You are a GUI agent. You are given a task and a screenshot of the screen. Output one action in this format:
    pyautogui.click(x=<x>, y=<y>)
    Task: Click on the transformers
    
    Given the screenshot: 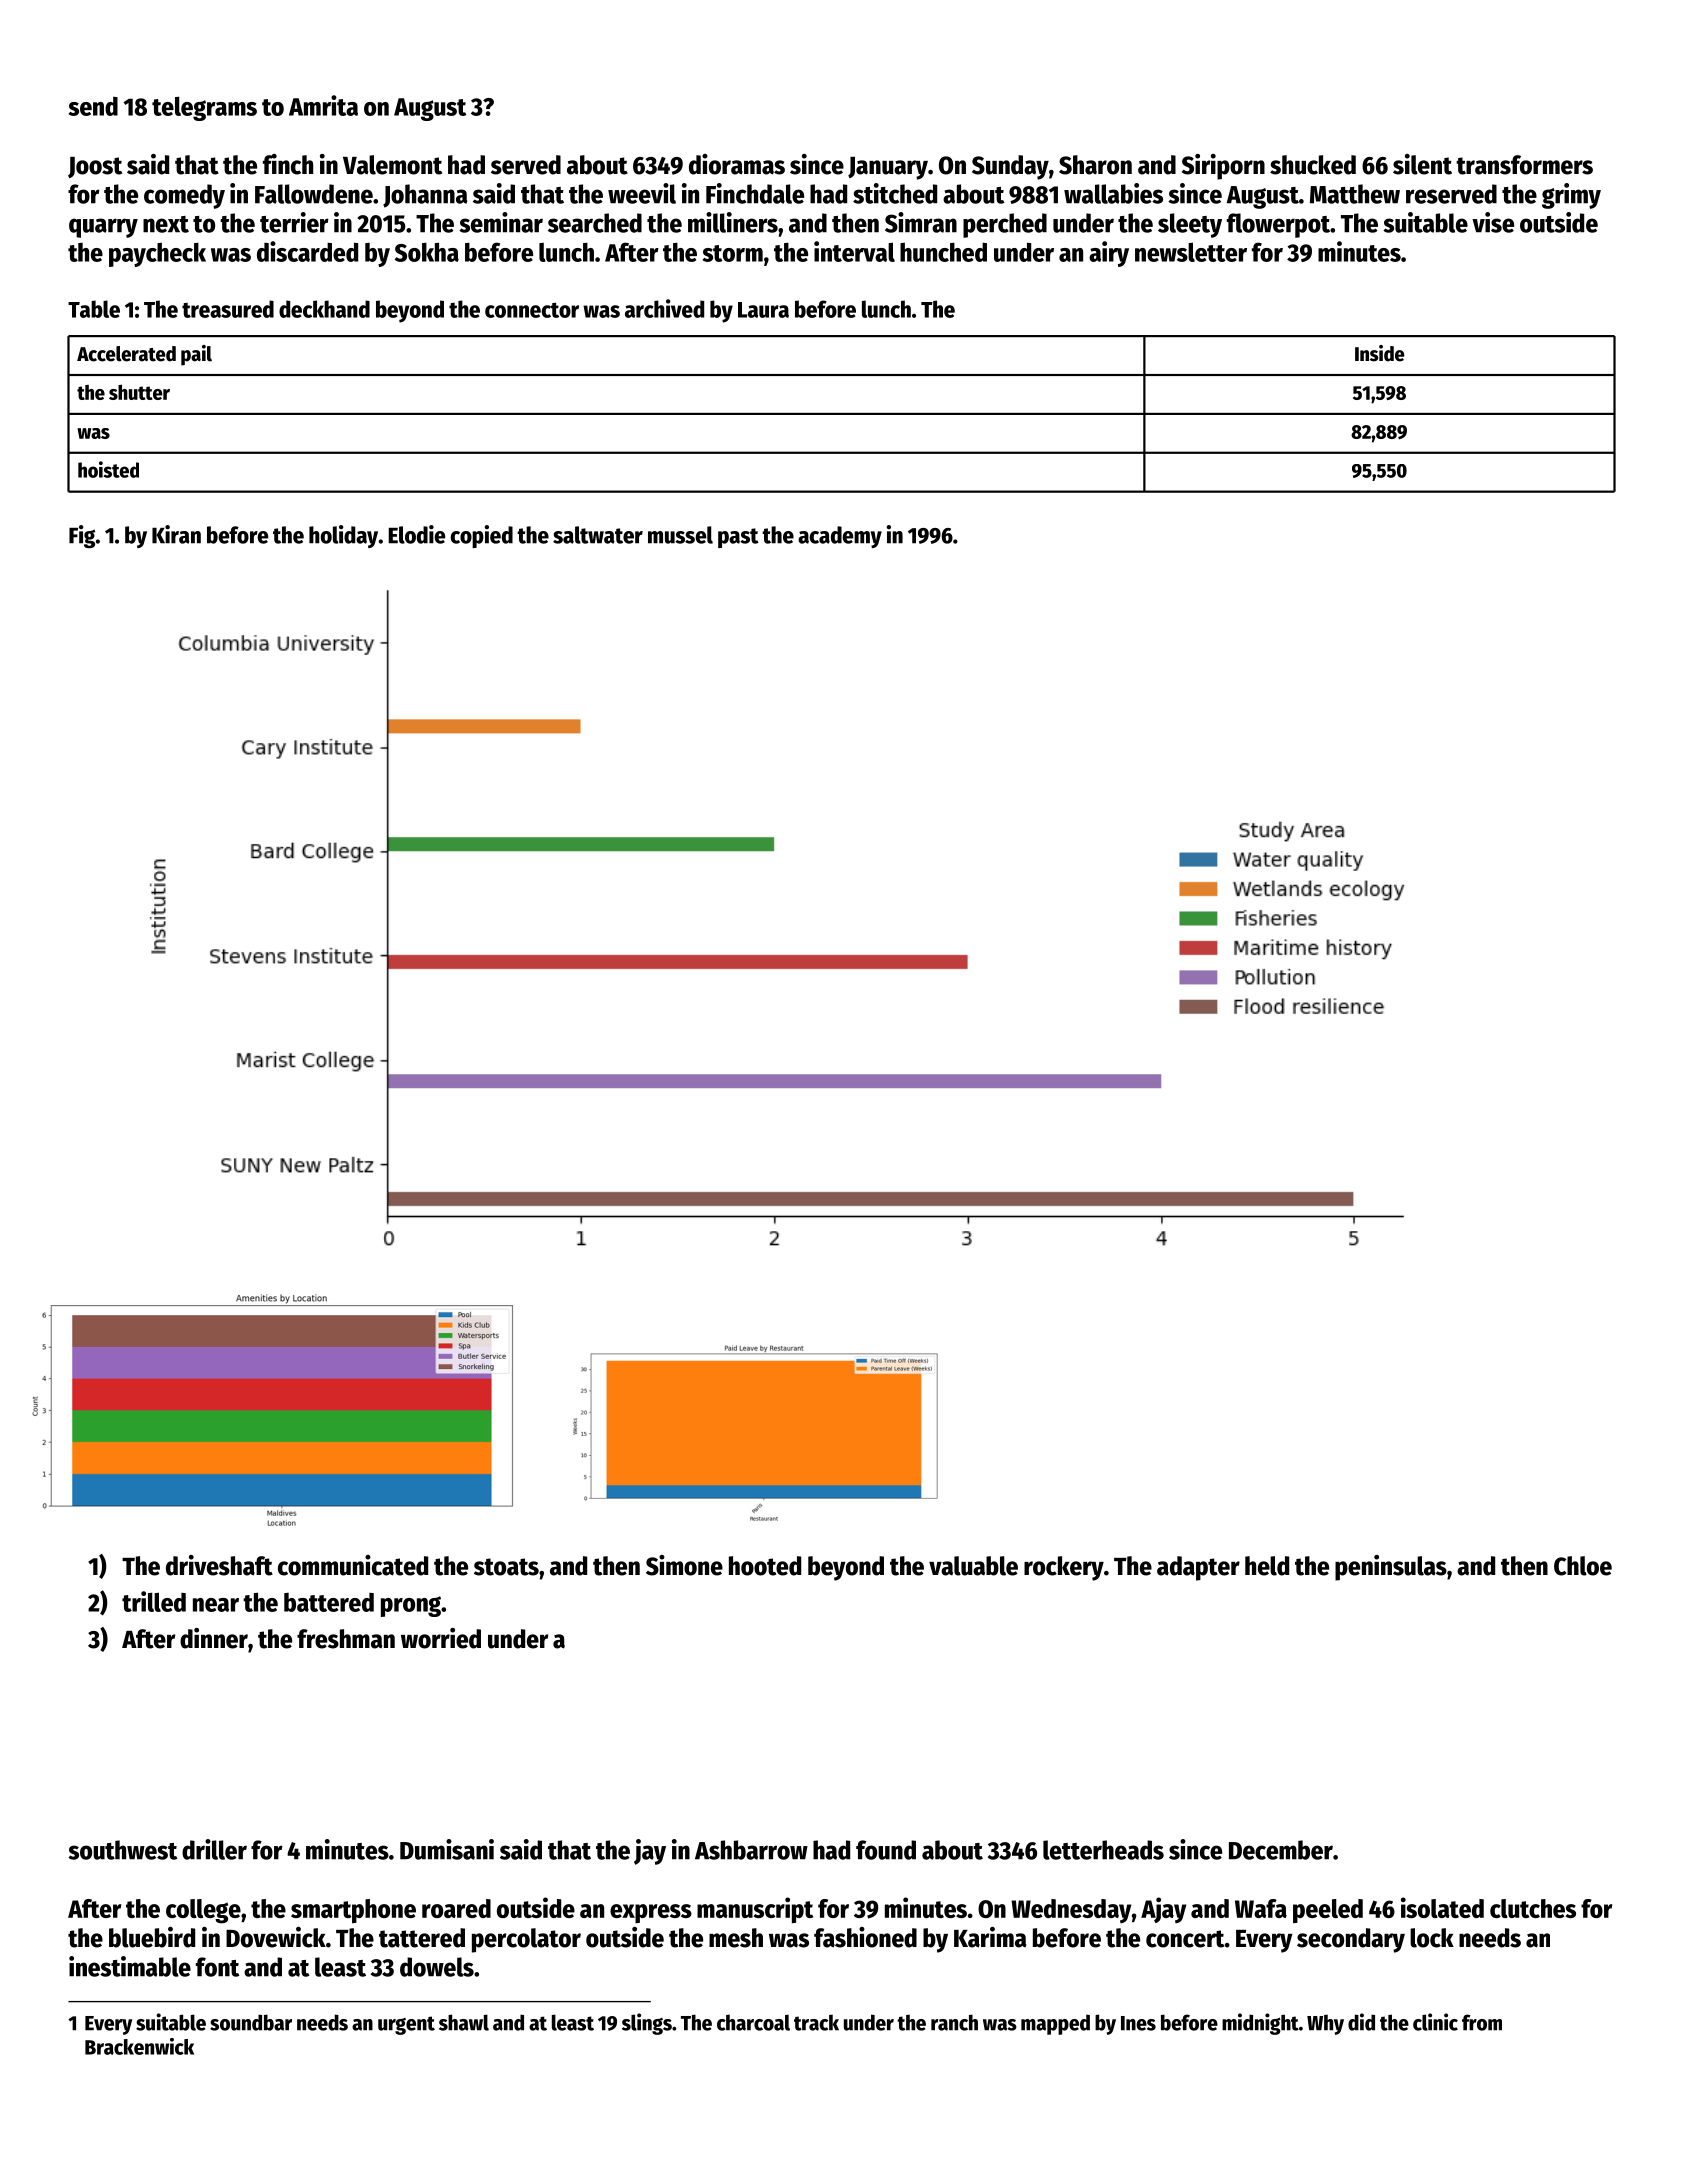 What is the action you would take?
    pyautogui.click(x=1524, y=165)
